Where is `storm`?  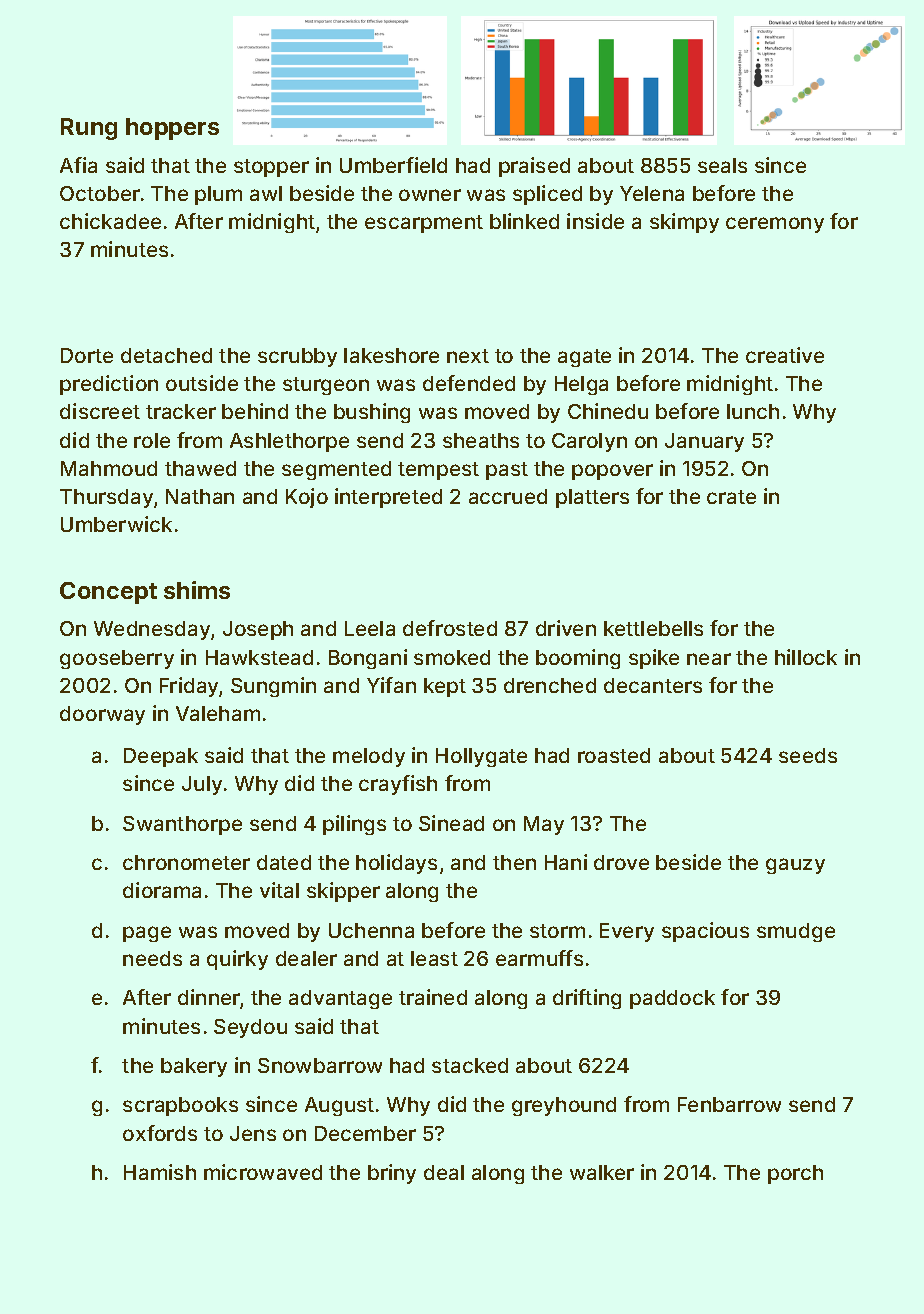
storm is located at coordinates (557, 931).
